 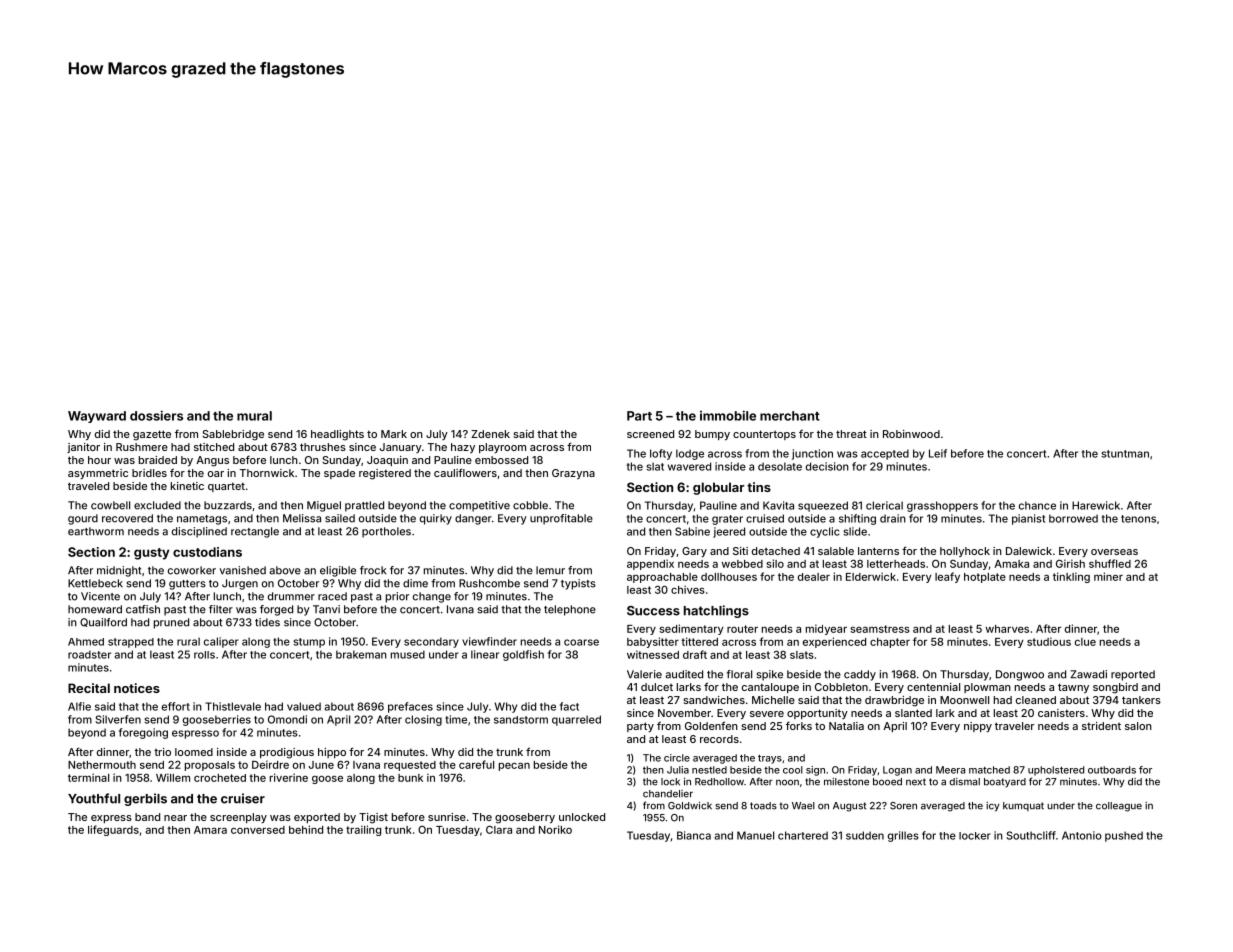 I want to click on roadster, so click(x=89, y=654).
